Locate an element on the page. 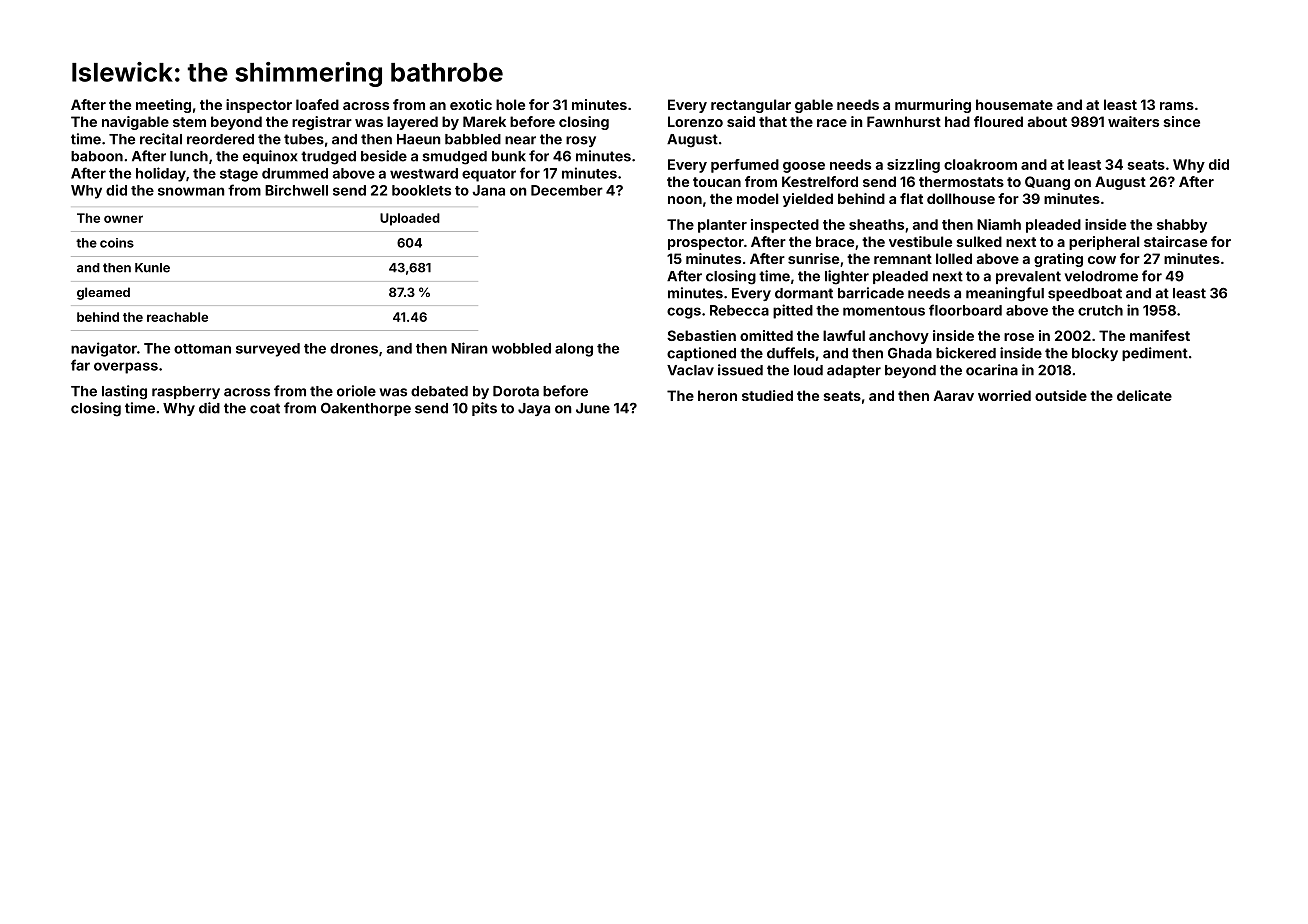 The image size is (1308, 924). oriole is located at coordinates (356, 391).
